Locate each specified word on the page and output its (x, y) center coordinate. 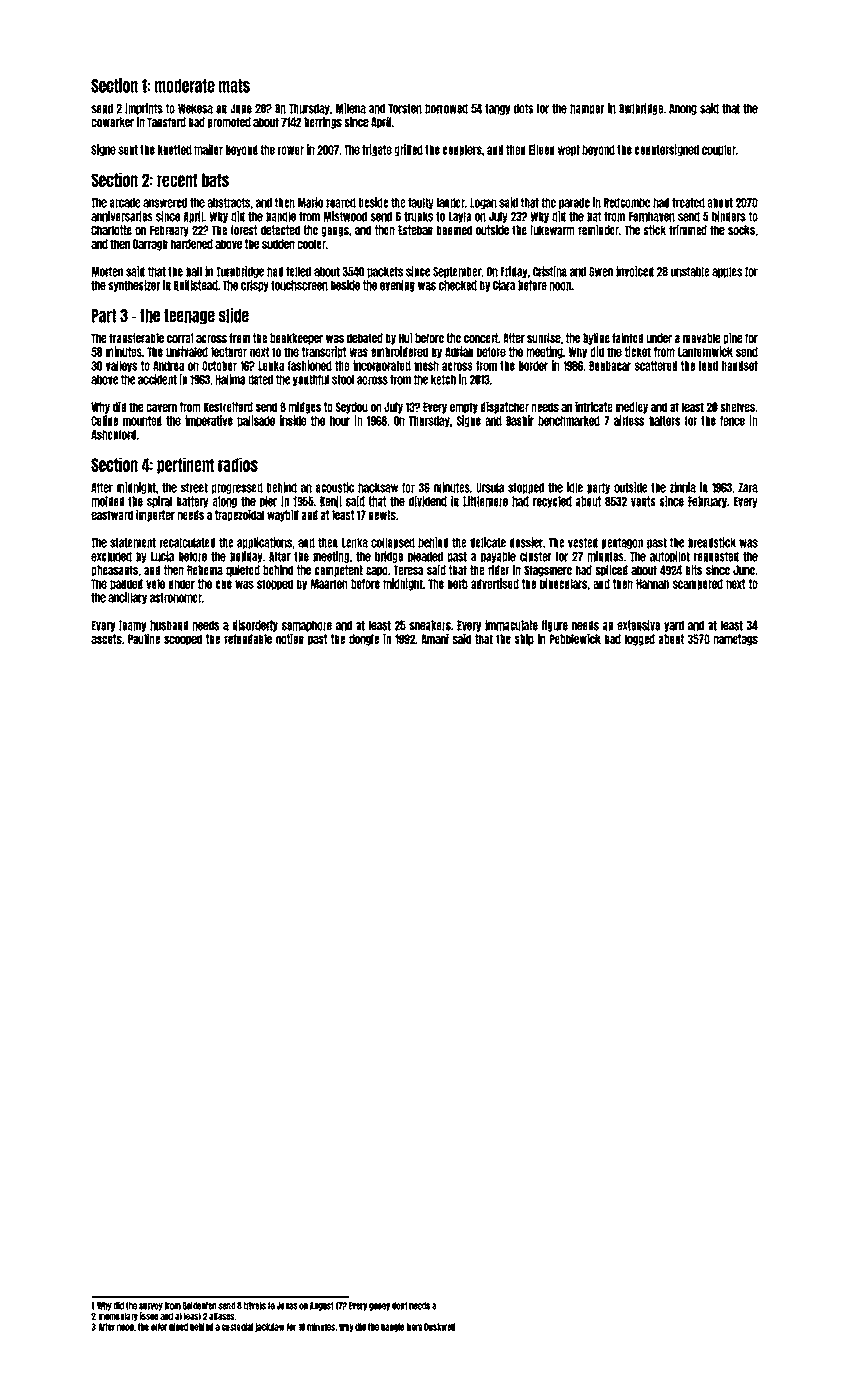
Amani (435, 638)
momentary (118, 1317)
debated (365, 338)
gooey (379, 1307)
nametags (736, 640)
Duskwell (439, 1327)
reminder (598, 230)
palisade (256, 421)
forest (244, 230)
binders (729, 216)
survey (151, 1307)
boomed (454, 230)
